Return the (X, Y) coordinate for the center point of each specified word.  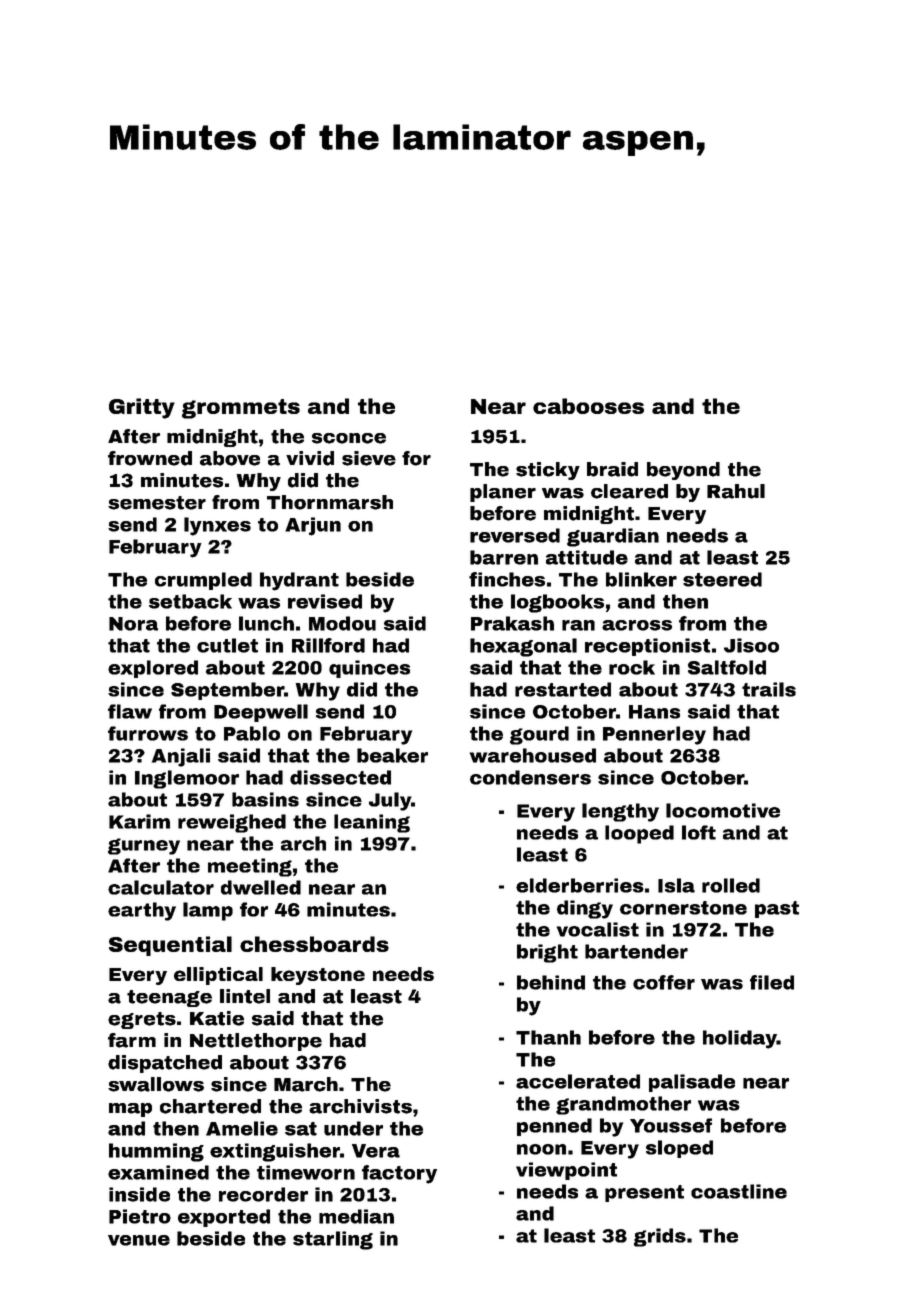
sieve (369, 458)
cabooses (588, 406)
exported (224, 1218)
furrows (148, 733)
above (230, 458)
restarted (563, 689)
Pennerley (654, 735)
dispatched (165, 1064)
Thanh (548, 1037)
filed (772, 982)
